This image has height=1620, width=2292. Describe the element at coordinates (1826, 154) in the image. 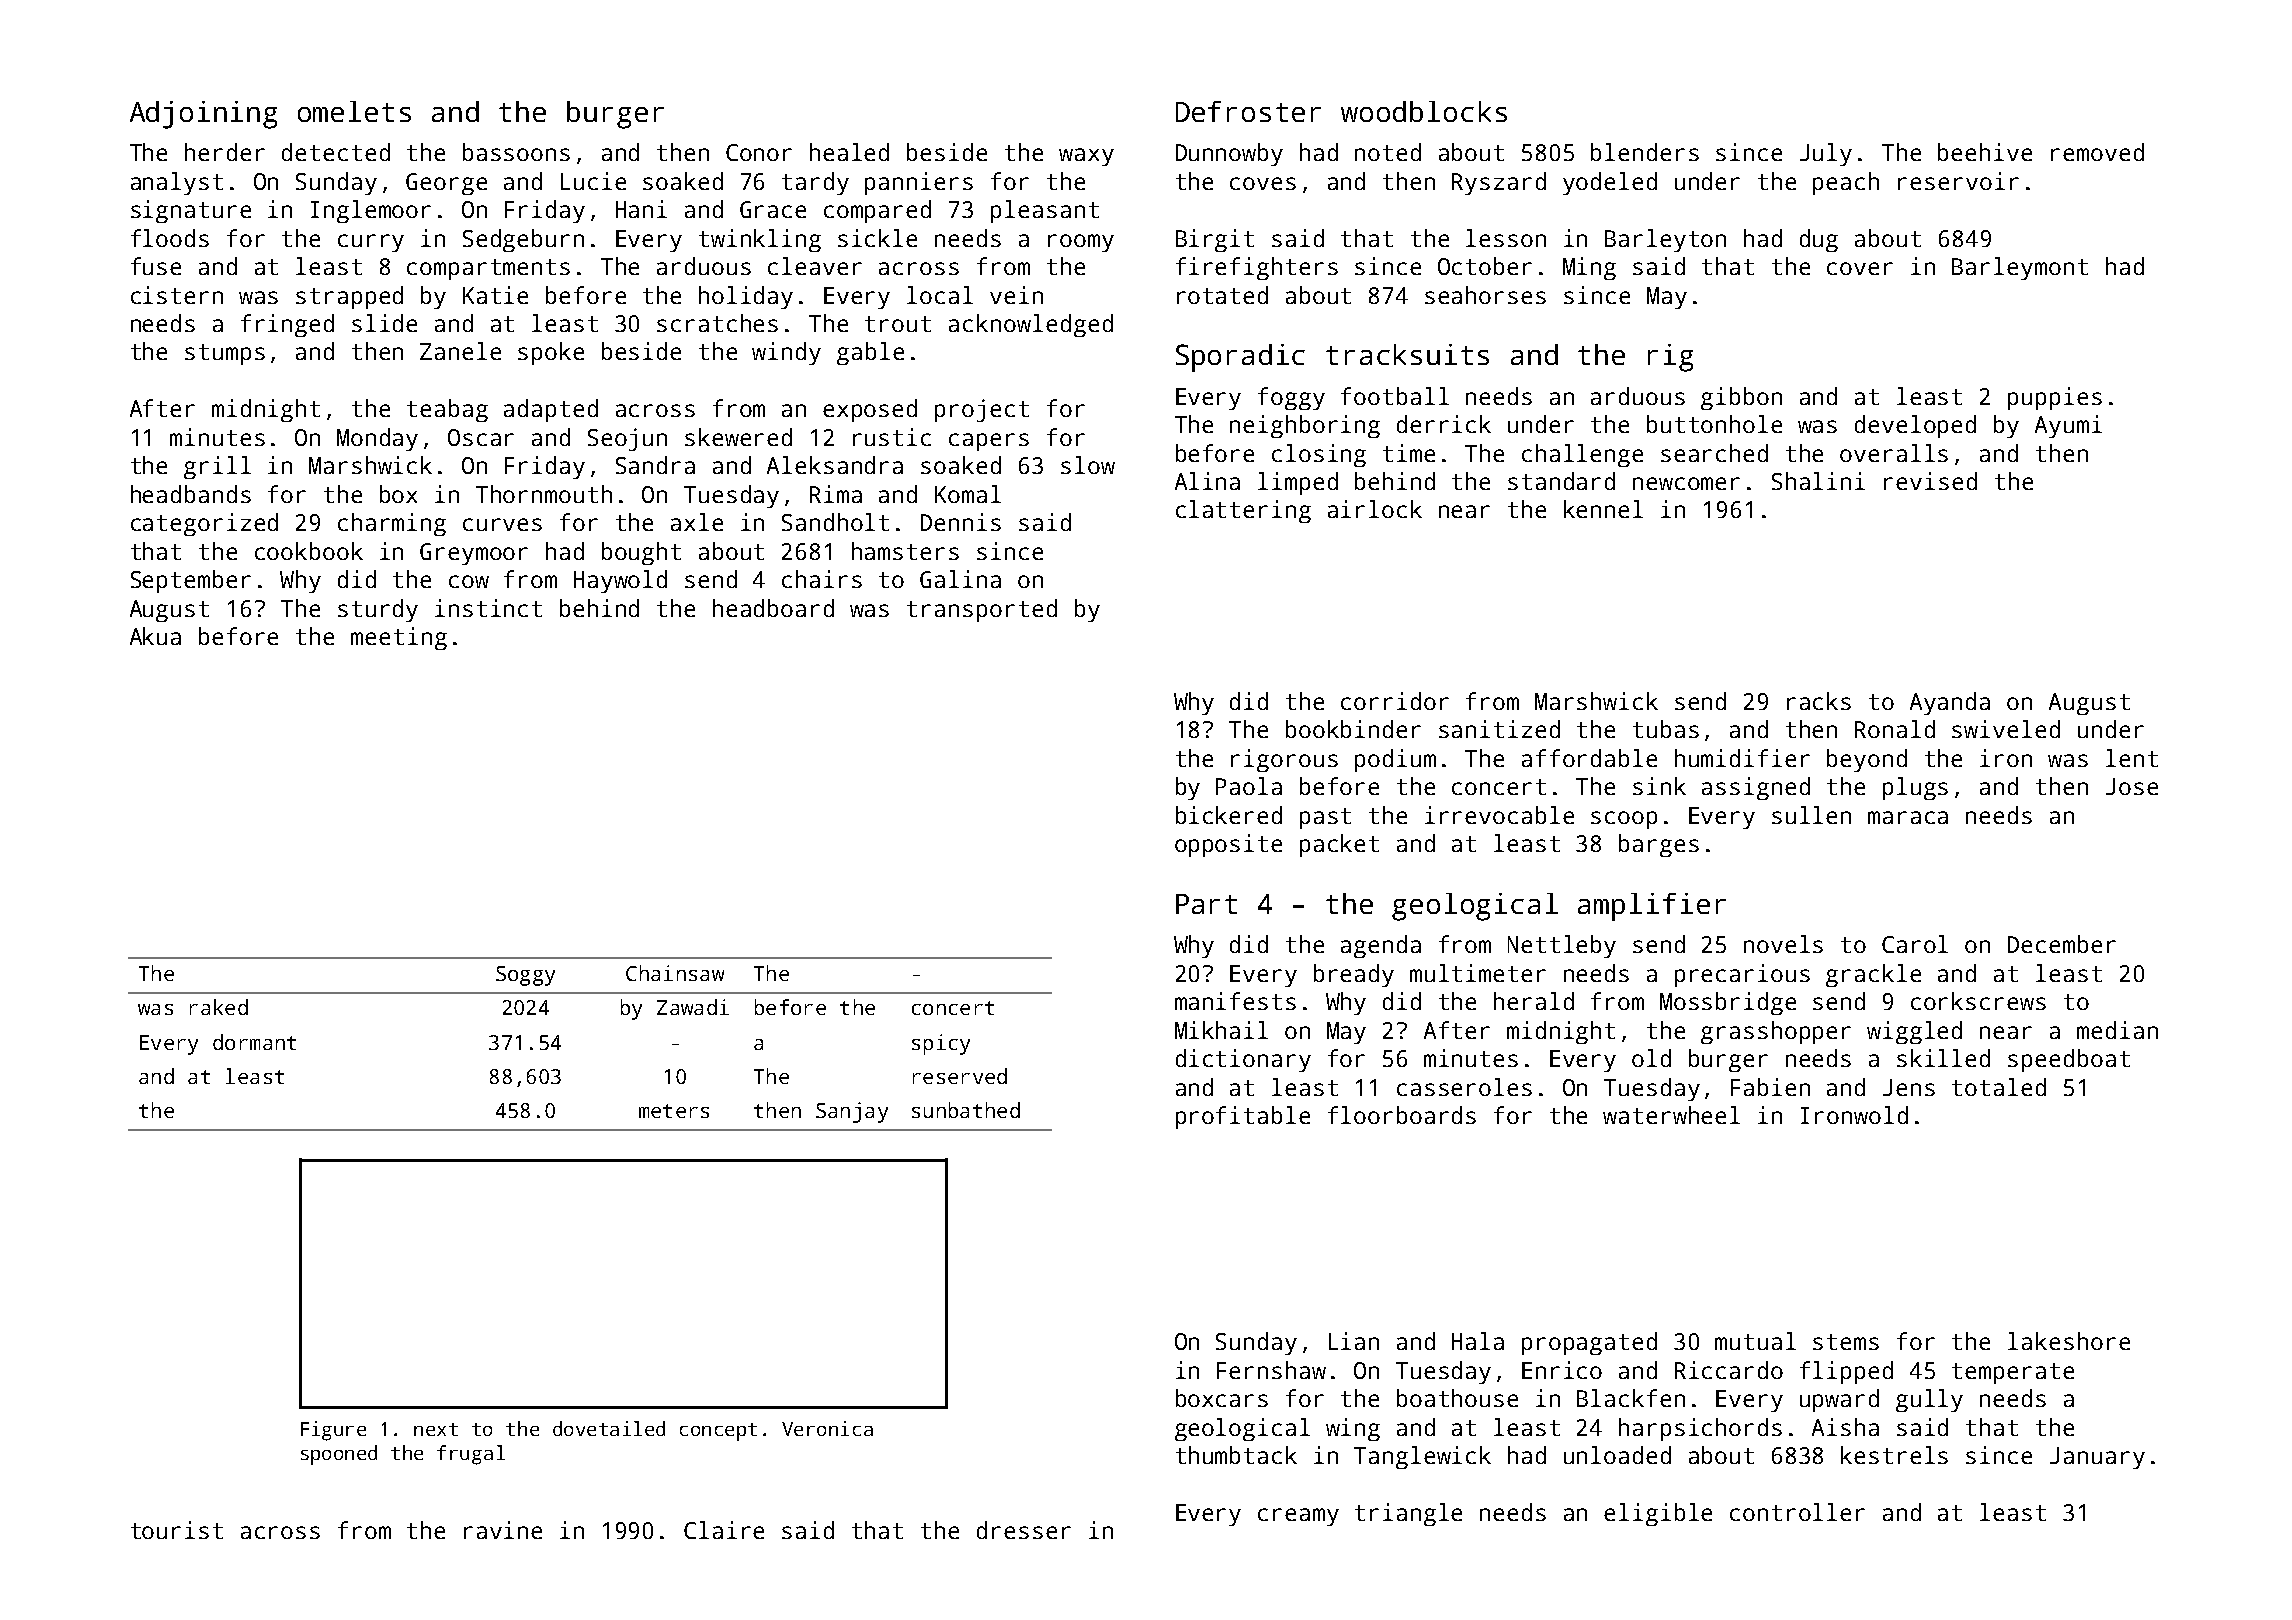

I see `July` at that location.
